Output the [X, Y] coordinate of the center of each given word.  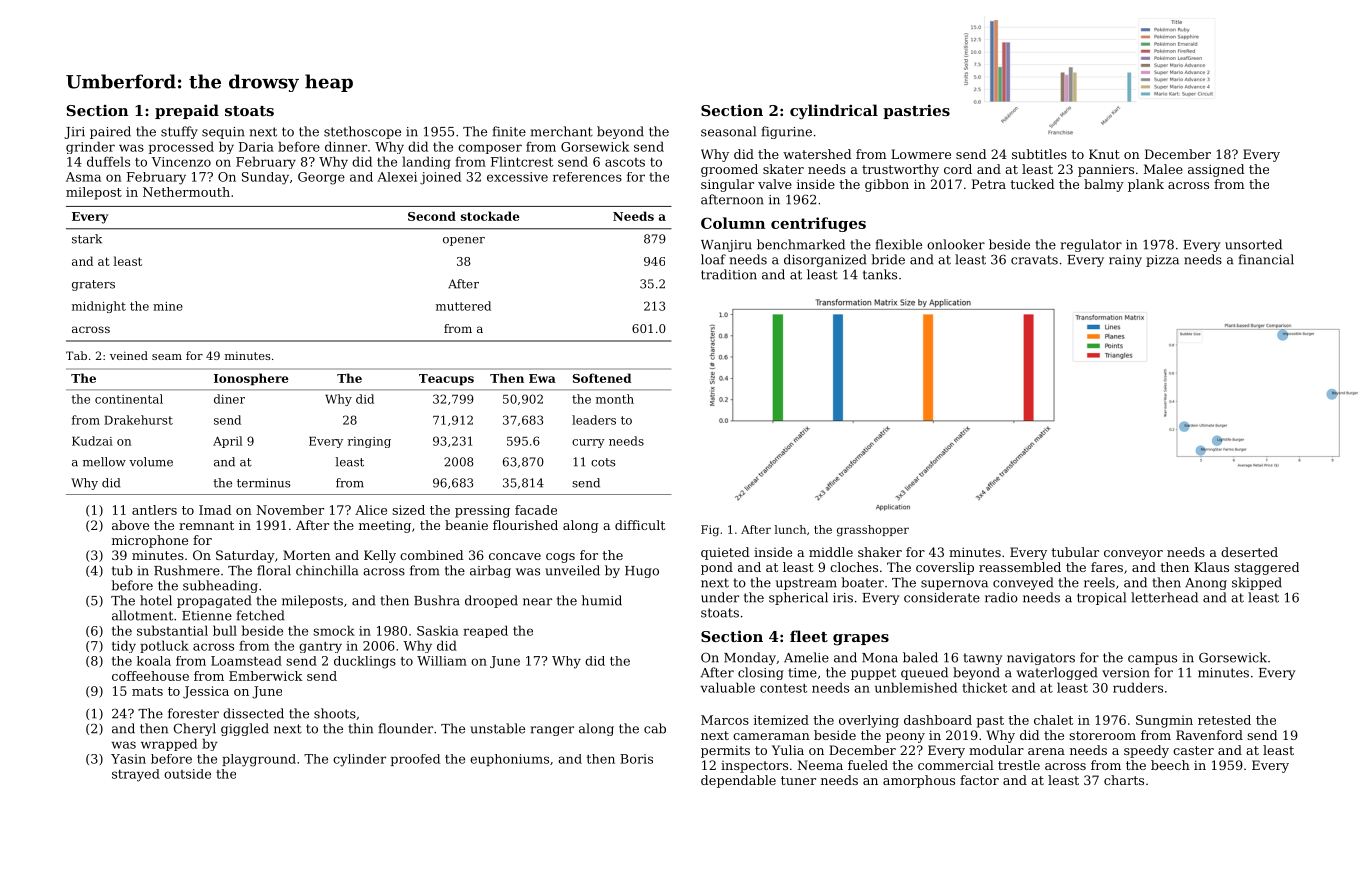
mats [147, 691]
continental [129, 399]
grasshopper [873, 531]
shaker [880, 552]
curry [588, 443]
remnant [206, 525]
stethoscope [362, 132]
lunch [790, 529]
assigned [1216, 170]
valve [775, 184]
